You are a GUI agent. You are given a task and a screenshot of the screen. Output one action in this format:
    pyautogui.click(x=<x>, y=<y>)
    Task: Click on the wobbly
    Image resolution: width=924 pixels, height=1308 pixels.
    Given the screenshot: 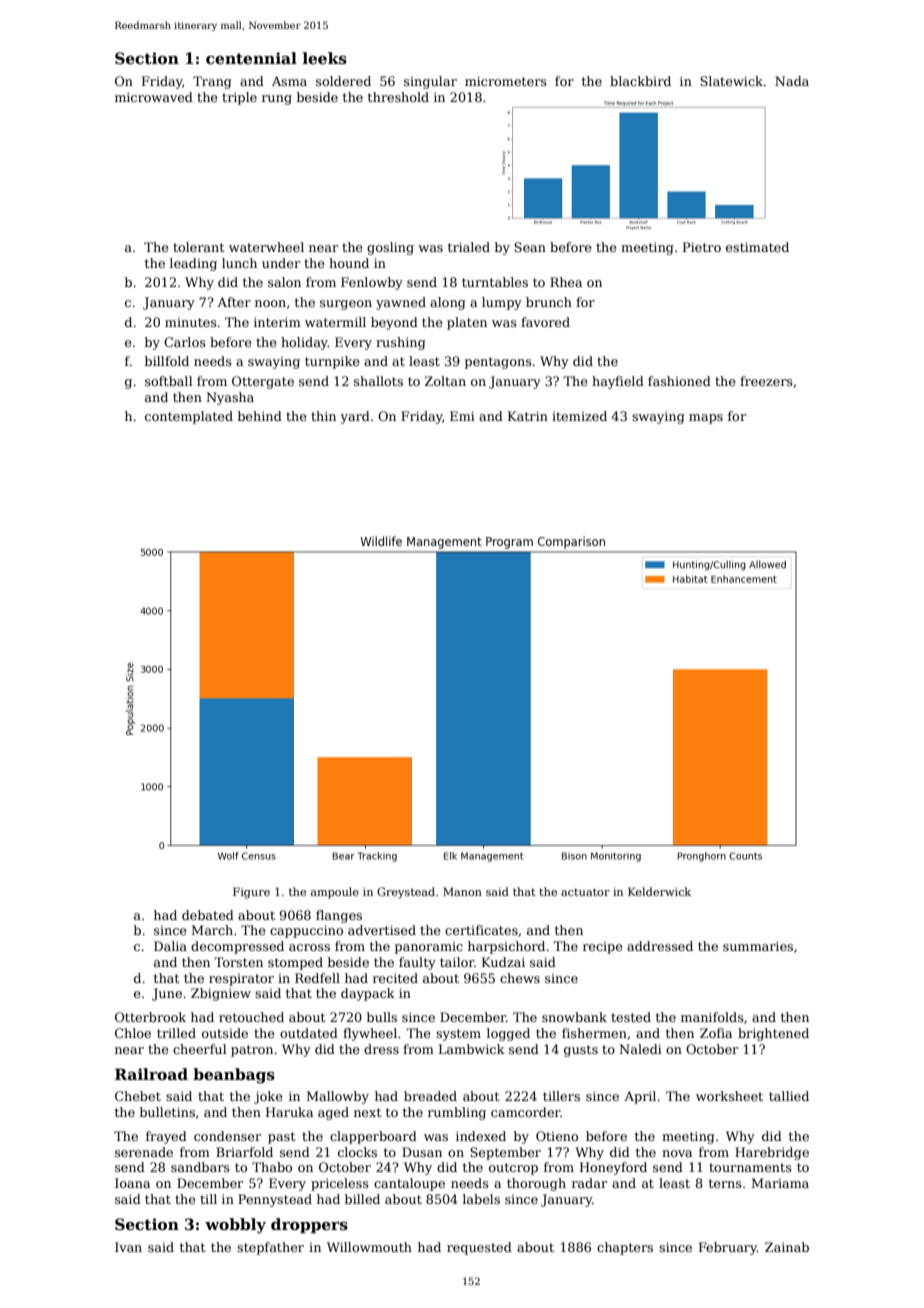 What is the action you would take?
    pyautogui.click(x=235, y=1226)
